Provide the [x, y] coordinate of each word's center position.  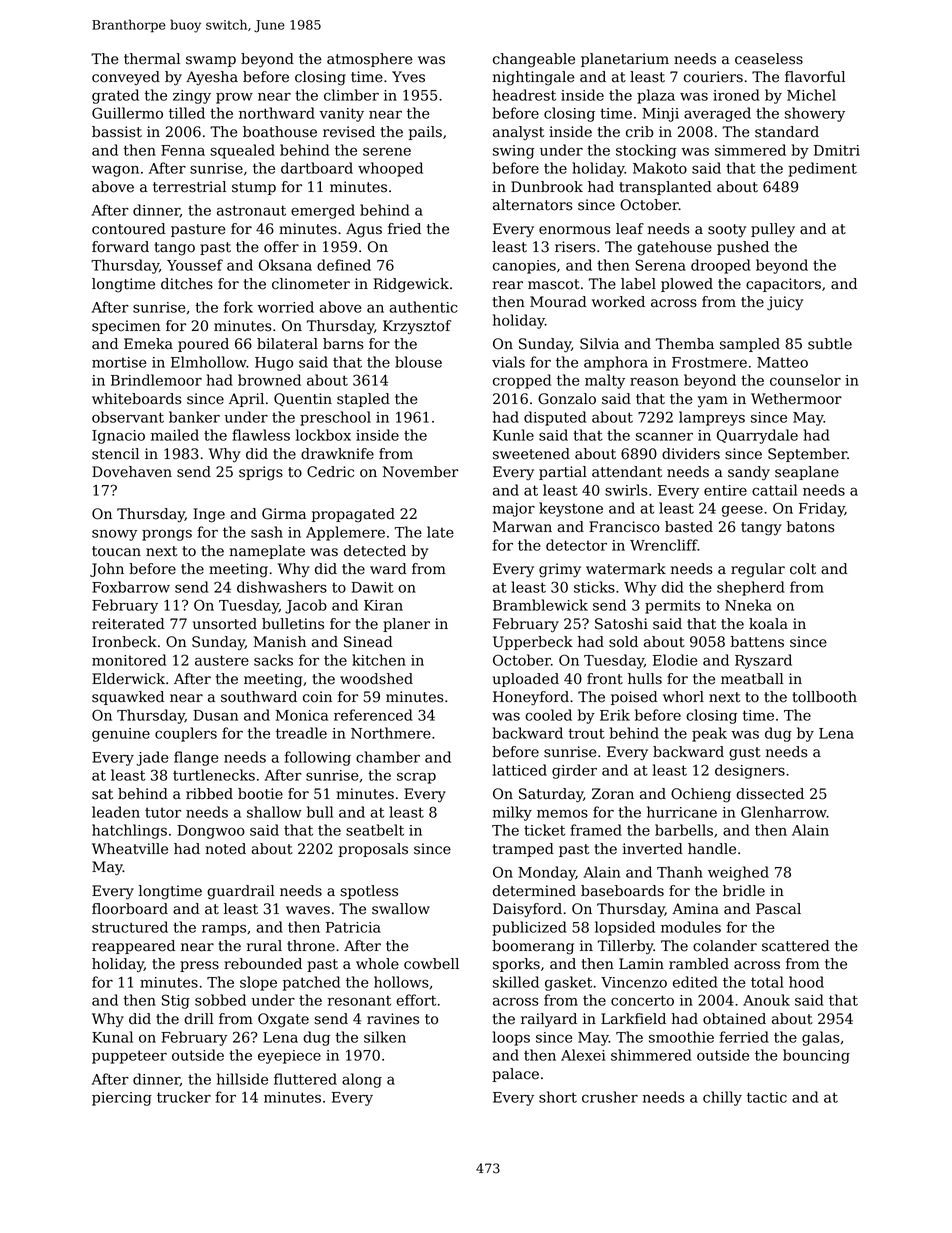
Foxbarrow [131, 587]
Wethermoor [796, 399]
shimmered [651, 1055]
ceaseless [769, 59]
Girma [284, 514]
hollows [401, 982]
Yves [408, 77]
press [199, 966]
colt [803, 569]
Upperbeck [533, 643]
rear [508, 285]
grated [115, 96]
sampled [750, 345]
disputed [555, 418]
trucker [184, 1097]
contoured [129, 229]
